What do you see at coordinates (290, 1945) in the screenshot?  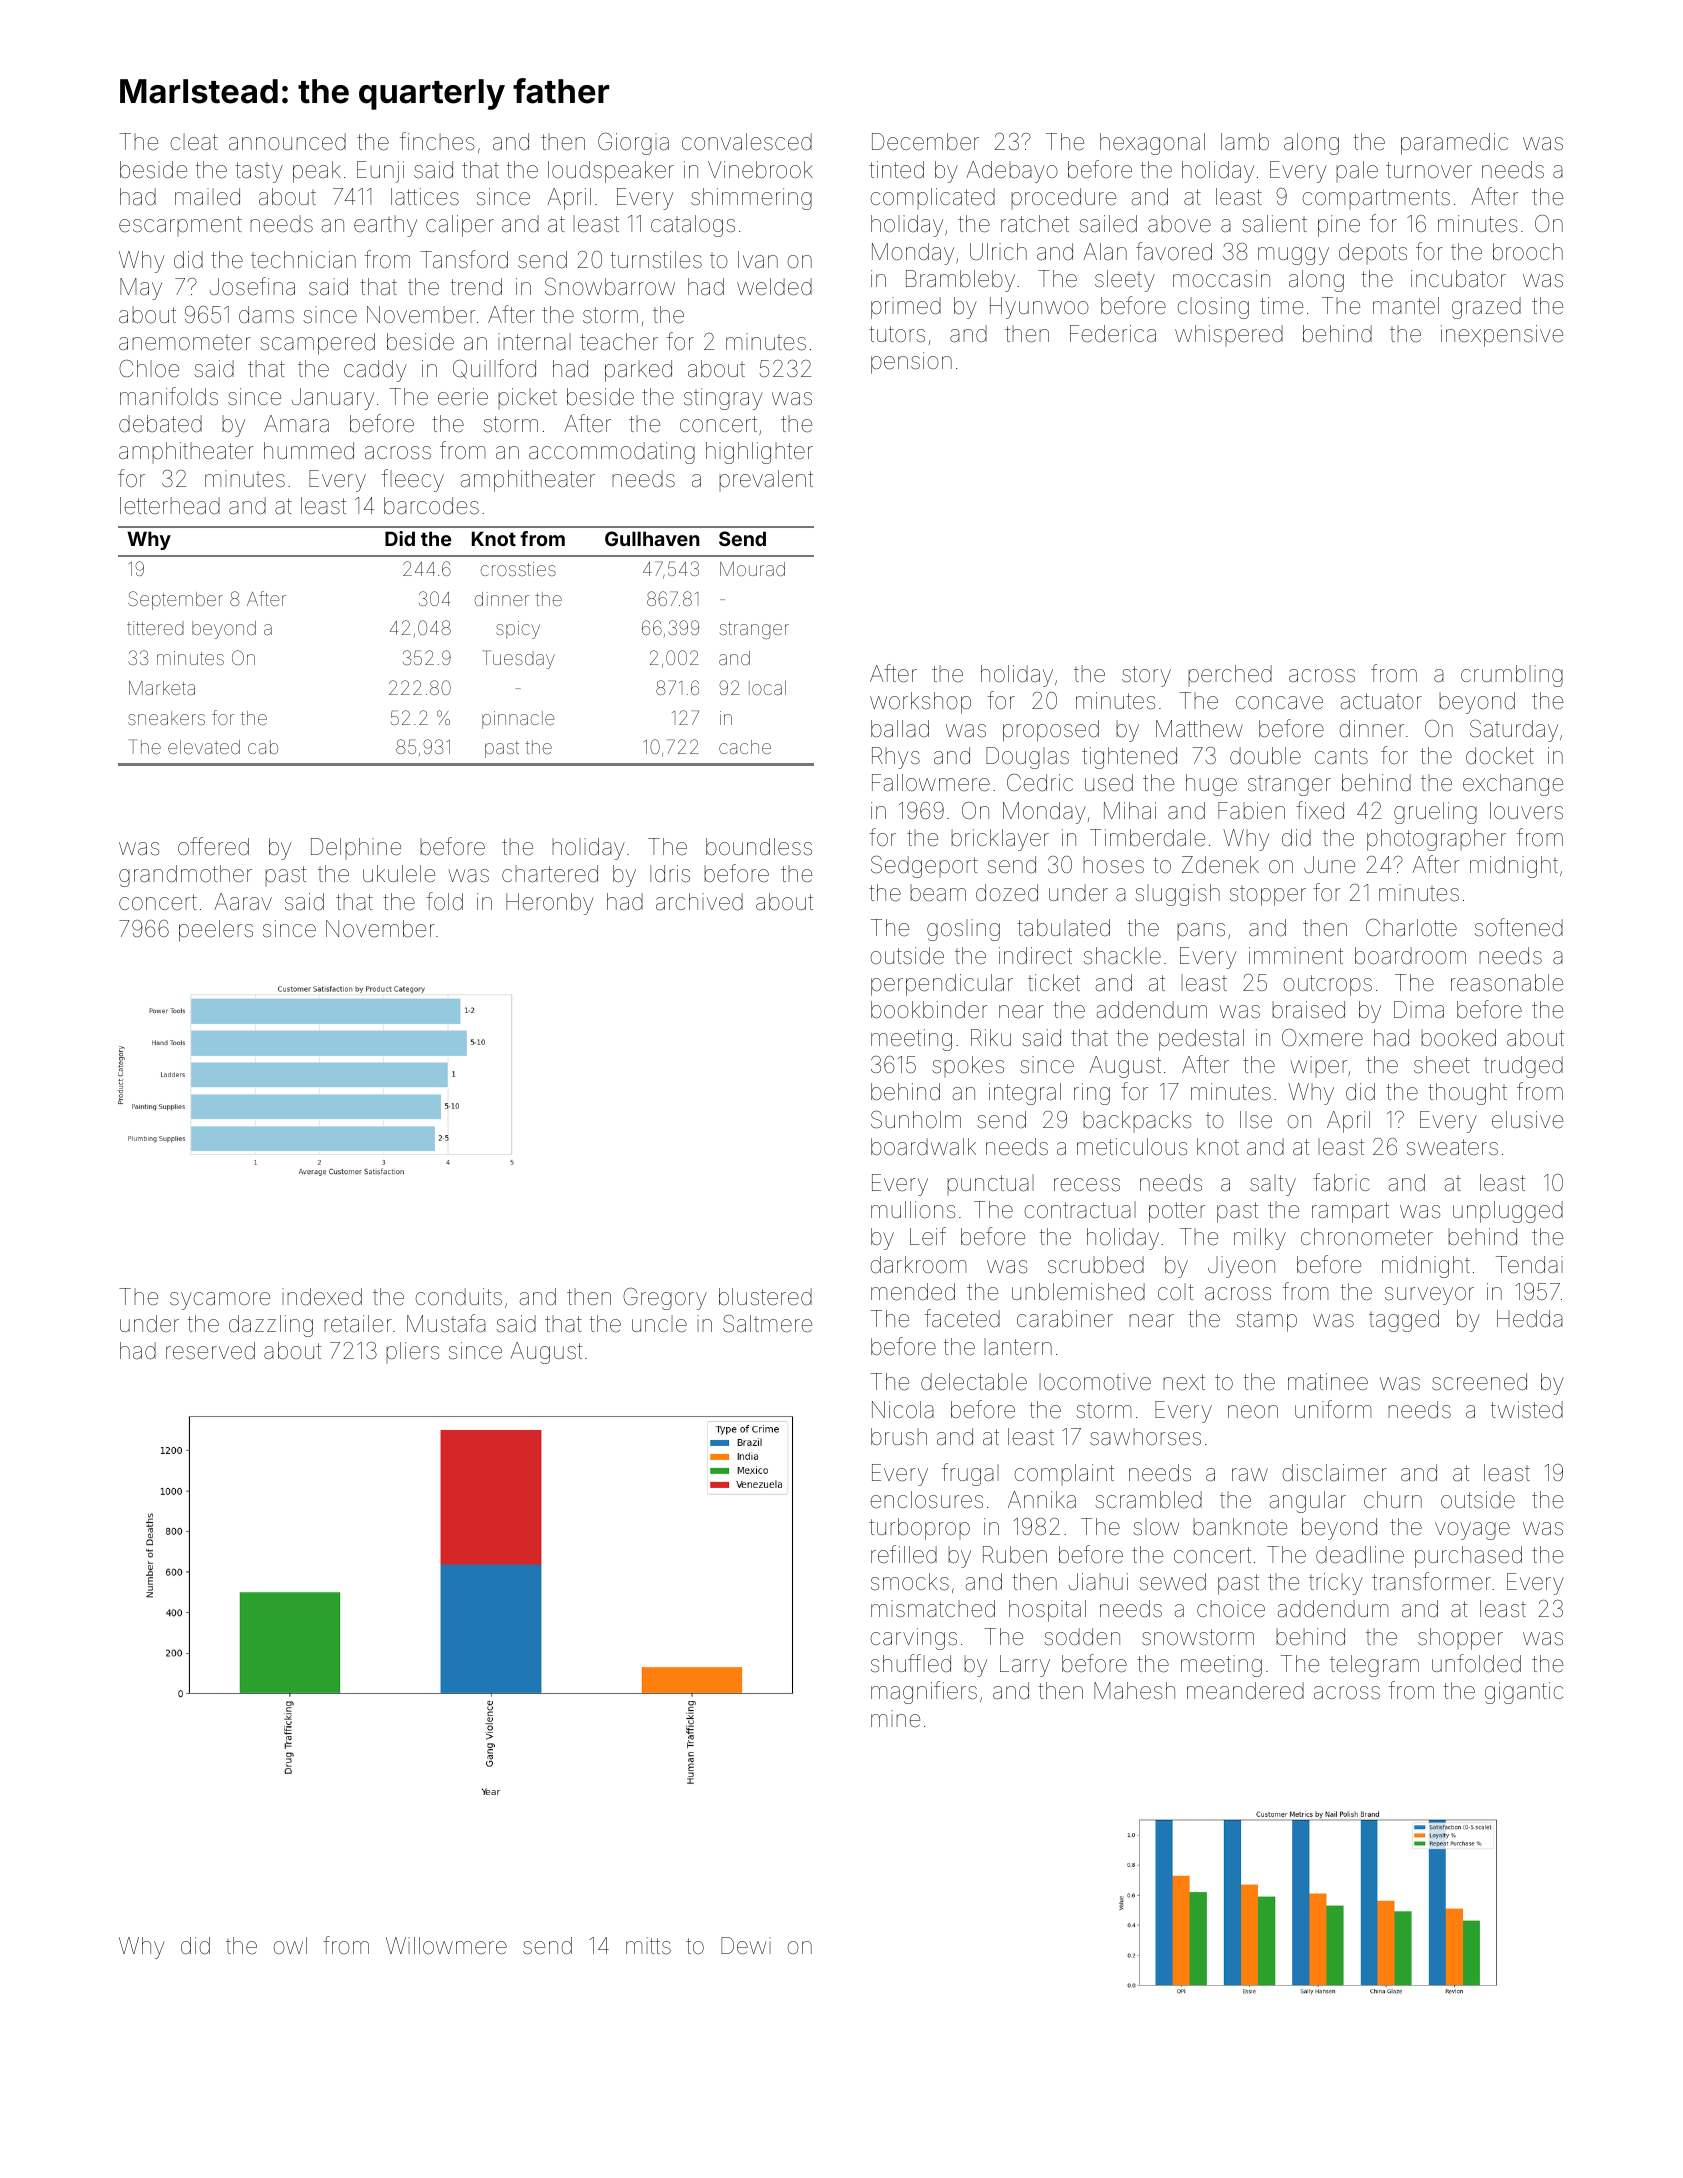 I see `owl` at bounding box center [290, 1945].
